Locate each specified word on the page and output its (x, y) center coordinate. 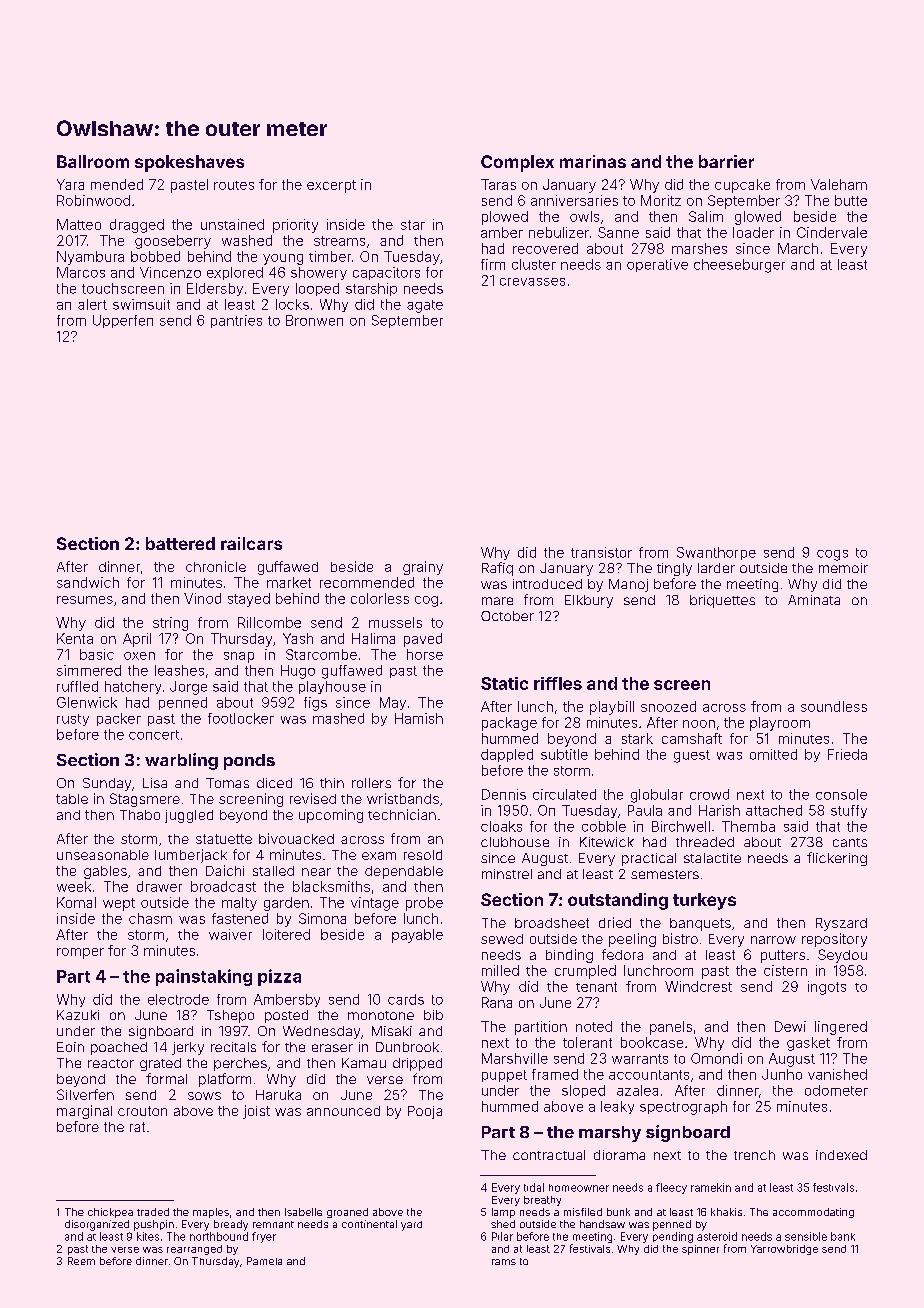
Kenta (75, 638)
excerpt (331, 186)
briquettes (722, 601)
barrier (726, 161)
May (393, 703)
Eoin (70, 1047)
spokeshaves (189, 163)
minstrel (507, 874)
